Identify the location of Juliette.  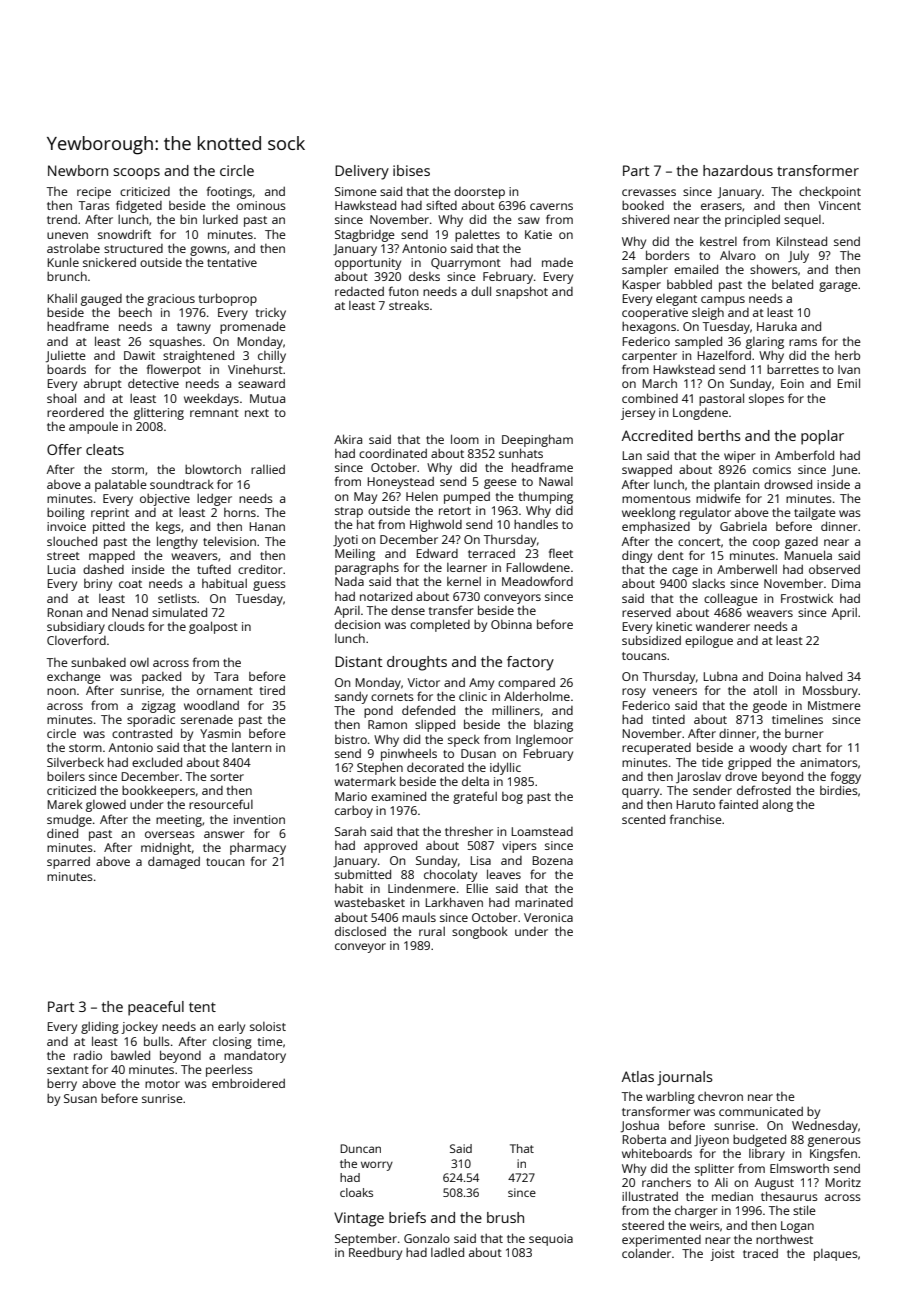
(66, 357).
